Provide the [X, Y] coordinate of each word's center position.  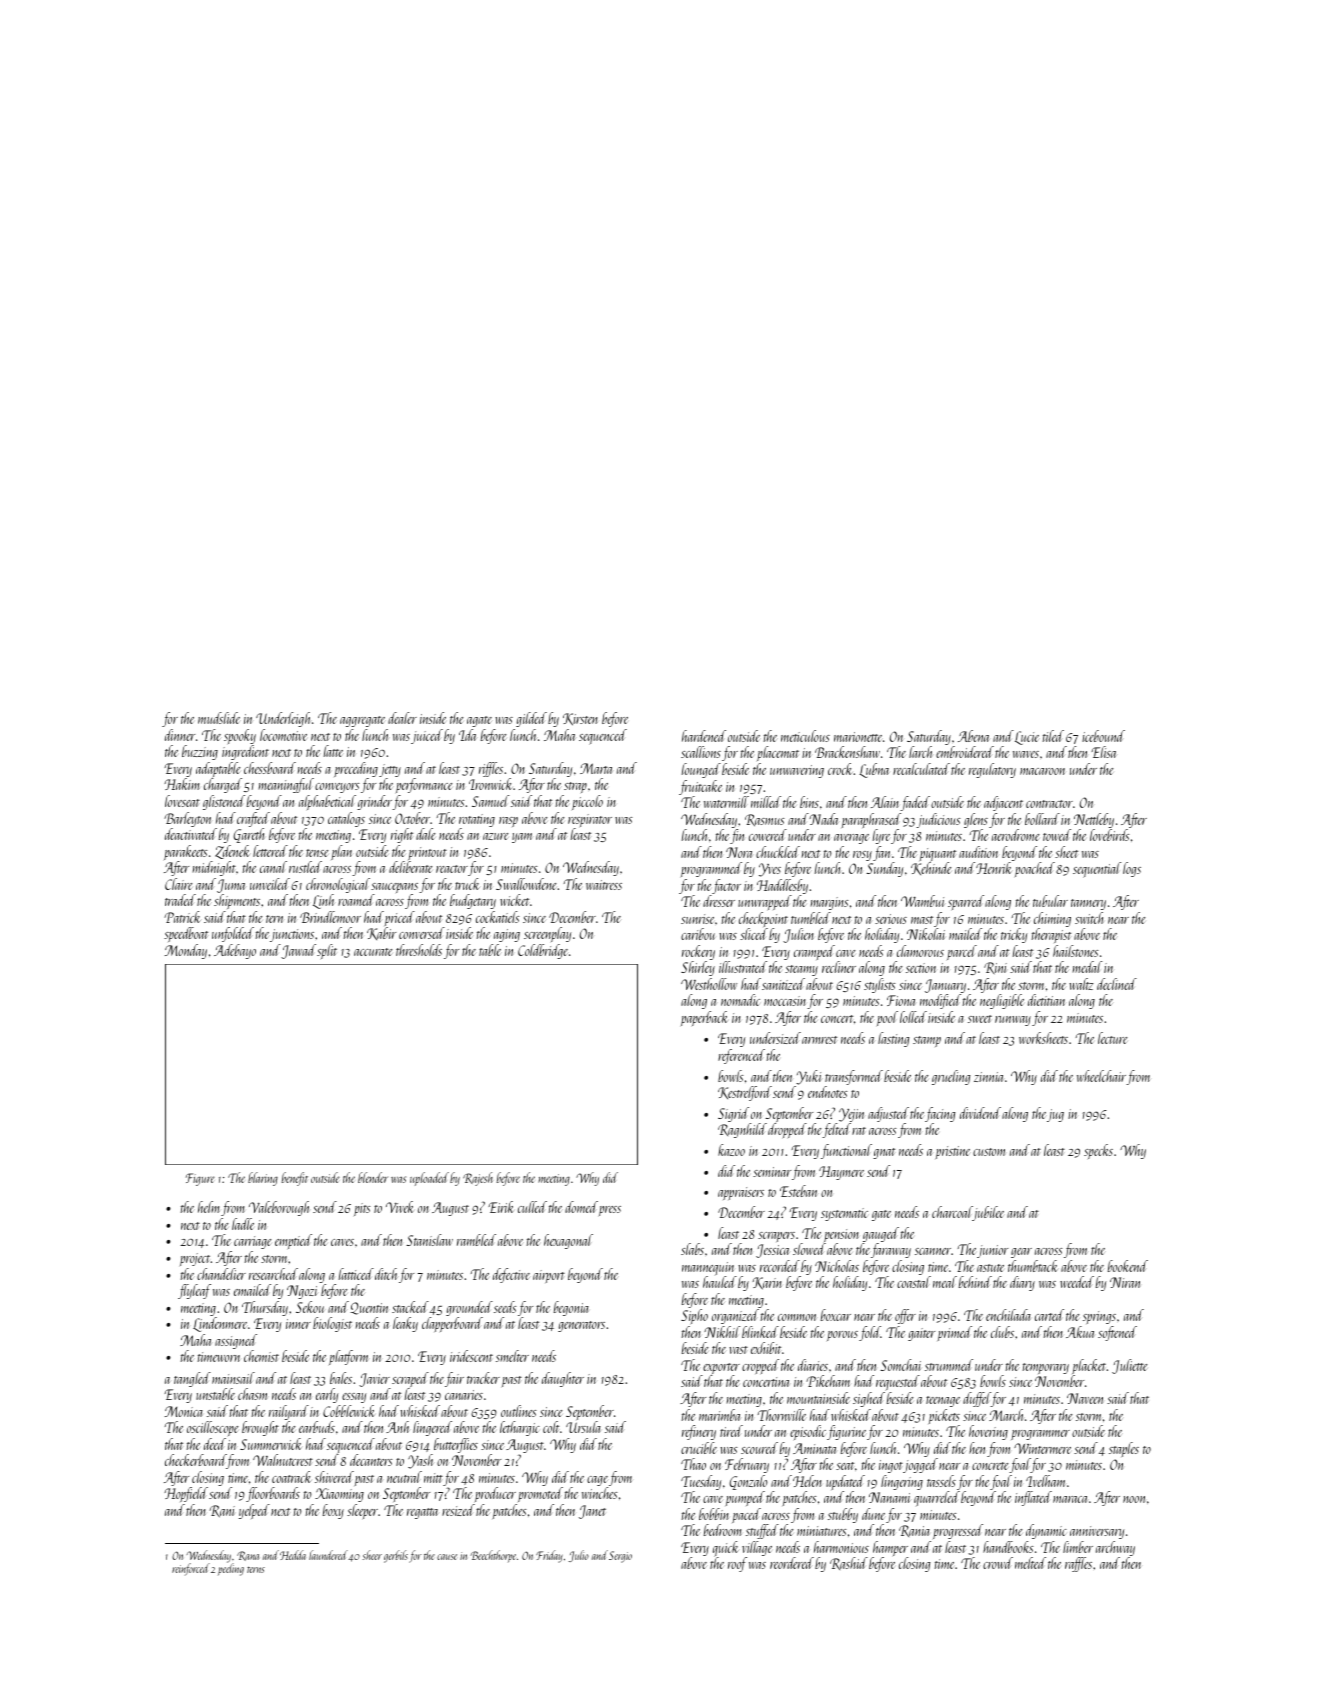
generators [581, 1326]
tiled [1053, 736]
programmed [711, 869]
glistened [224, 802]
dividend [980, 1113]
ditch [386, 1274]
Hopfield [186, 1494]
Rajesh [478, 1179]
